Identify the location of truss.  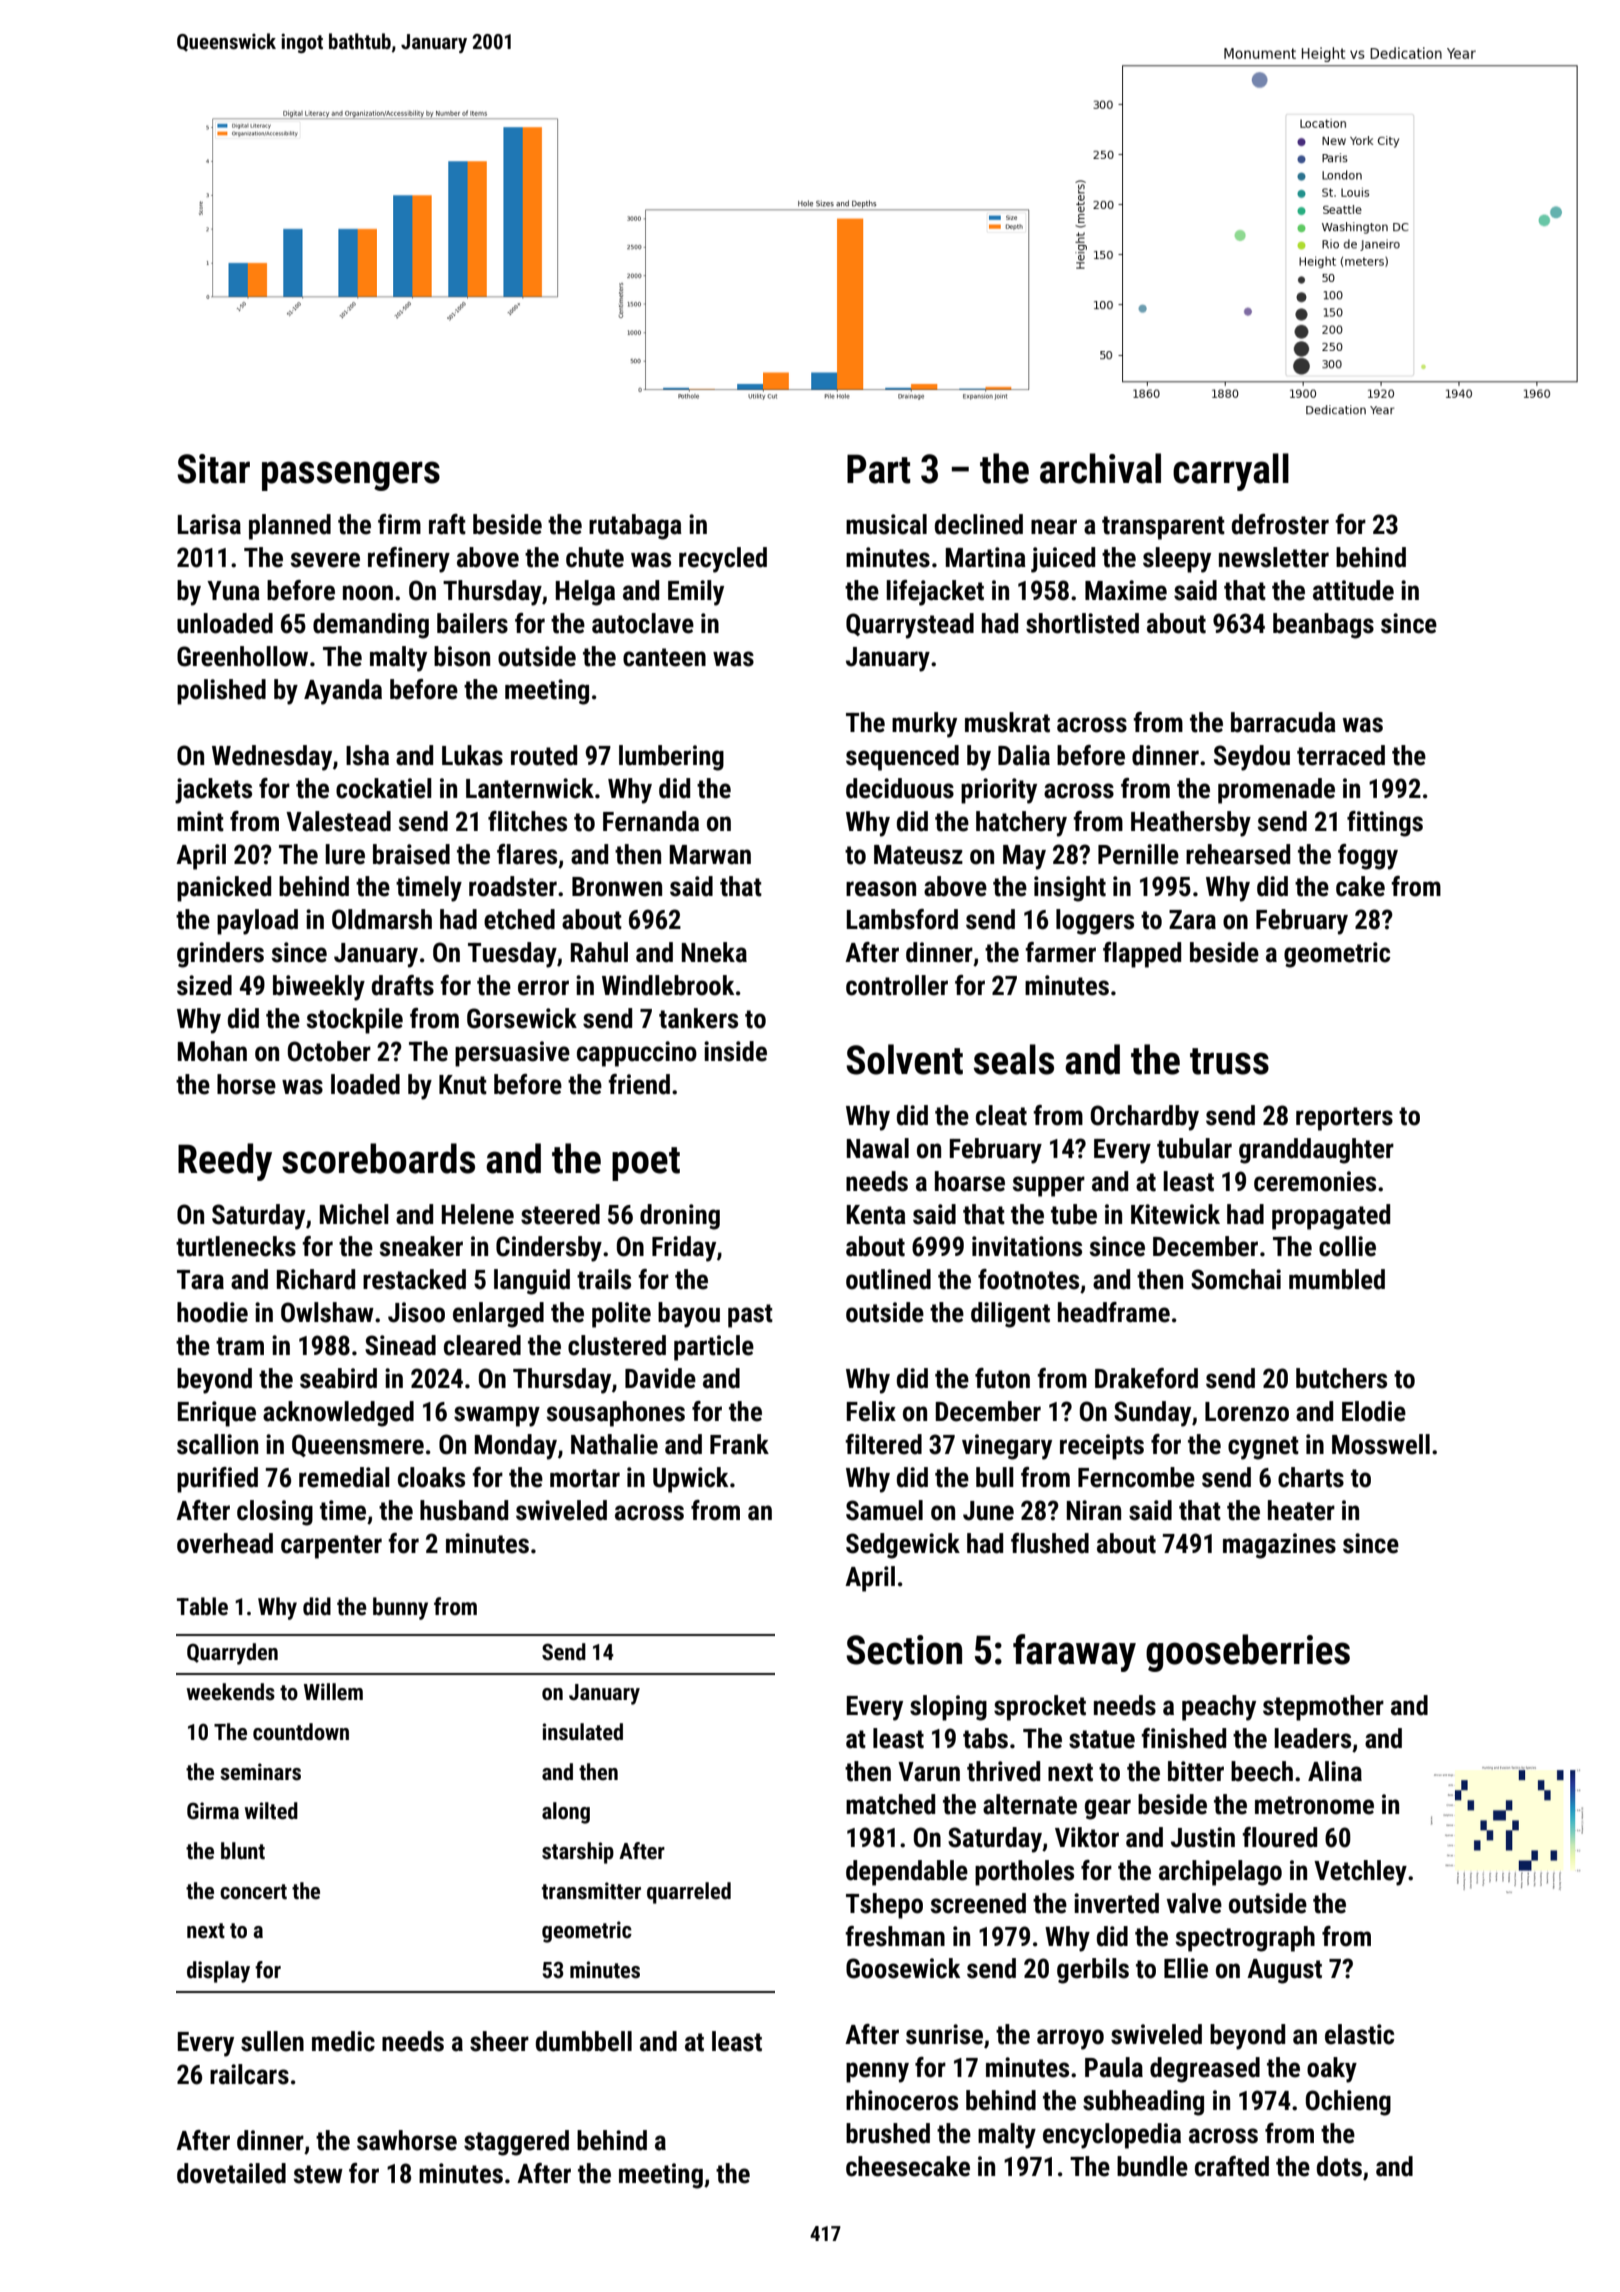
(1229, 1061).
